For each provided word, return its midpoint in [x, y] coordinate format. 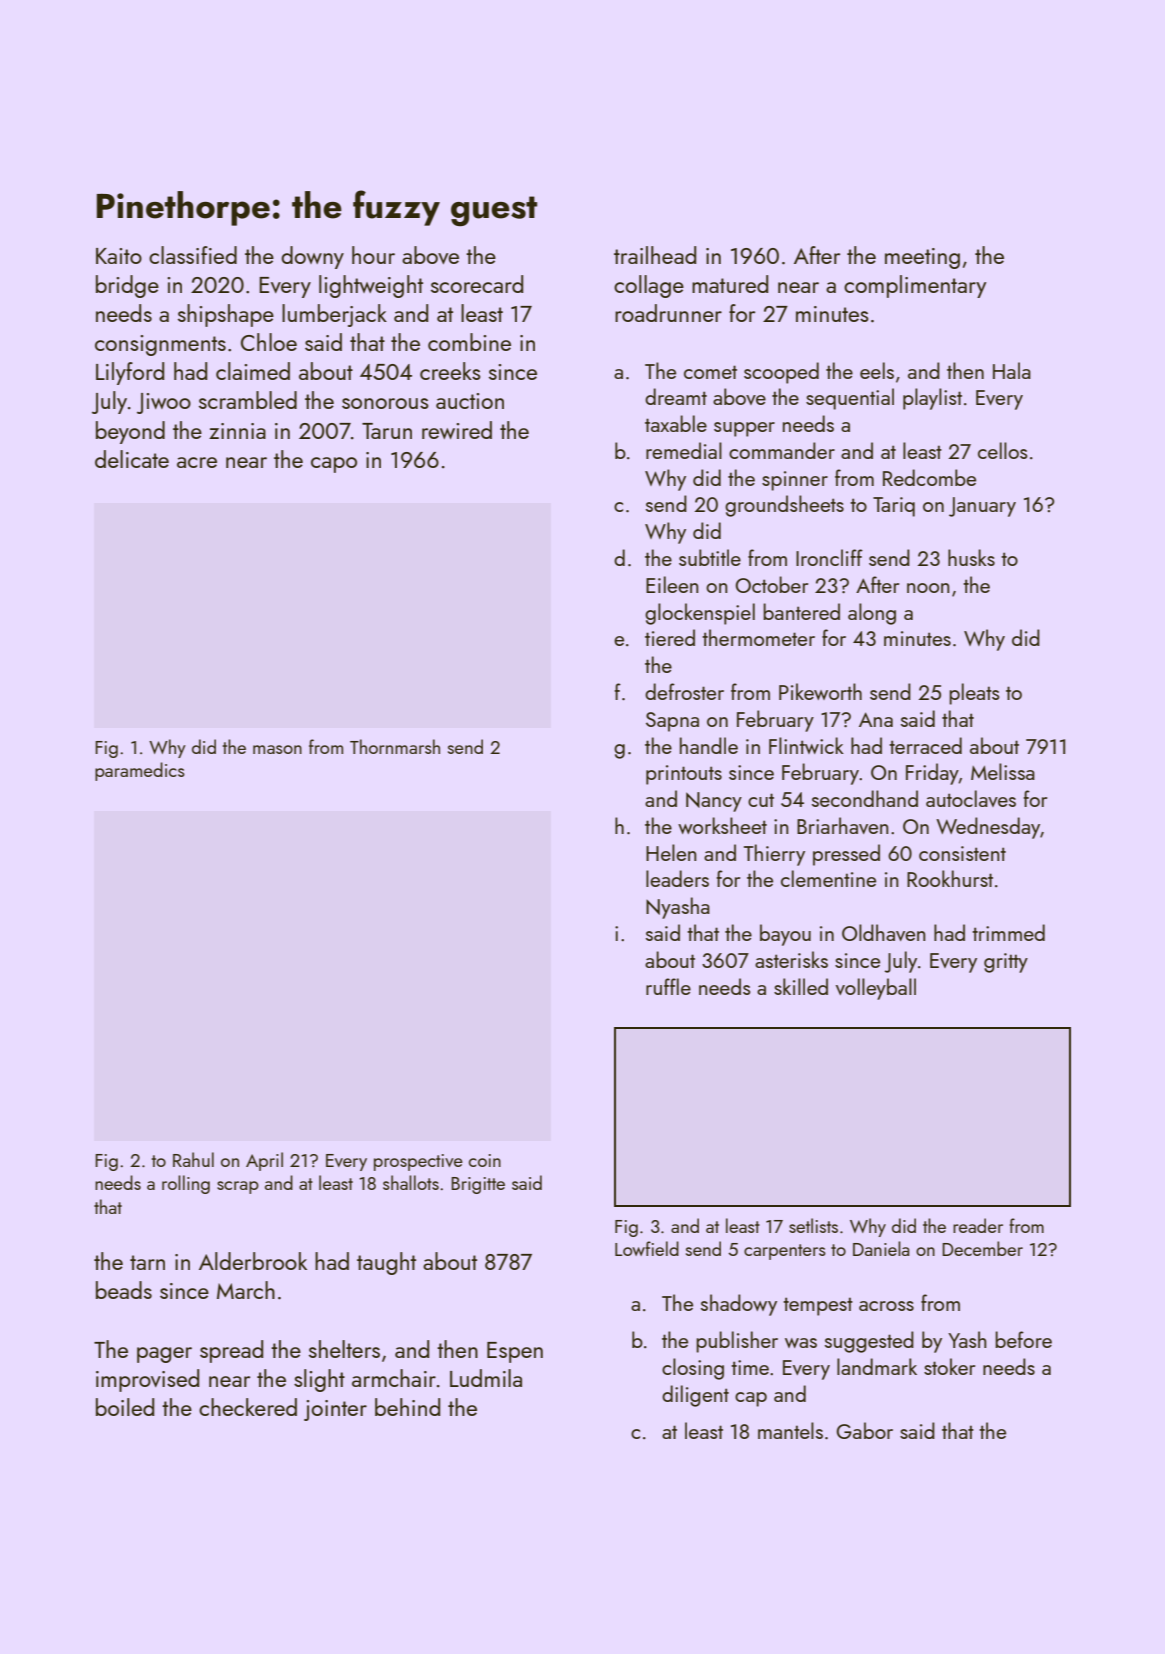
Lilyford [130, 373]
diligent [695, 1396]
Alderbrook [253, 1261]
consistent [962, 853]
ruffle [668, 986]
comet [710, 372]
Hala [1012, 370]
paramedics [140, 771]
